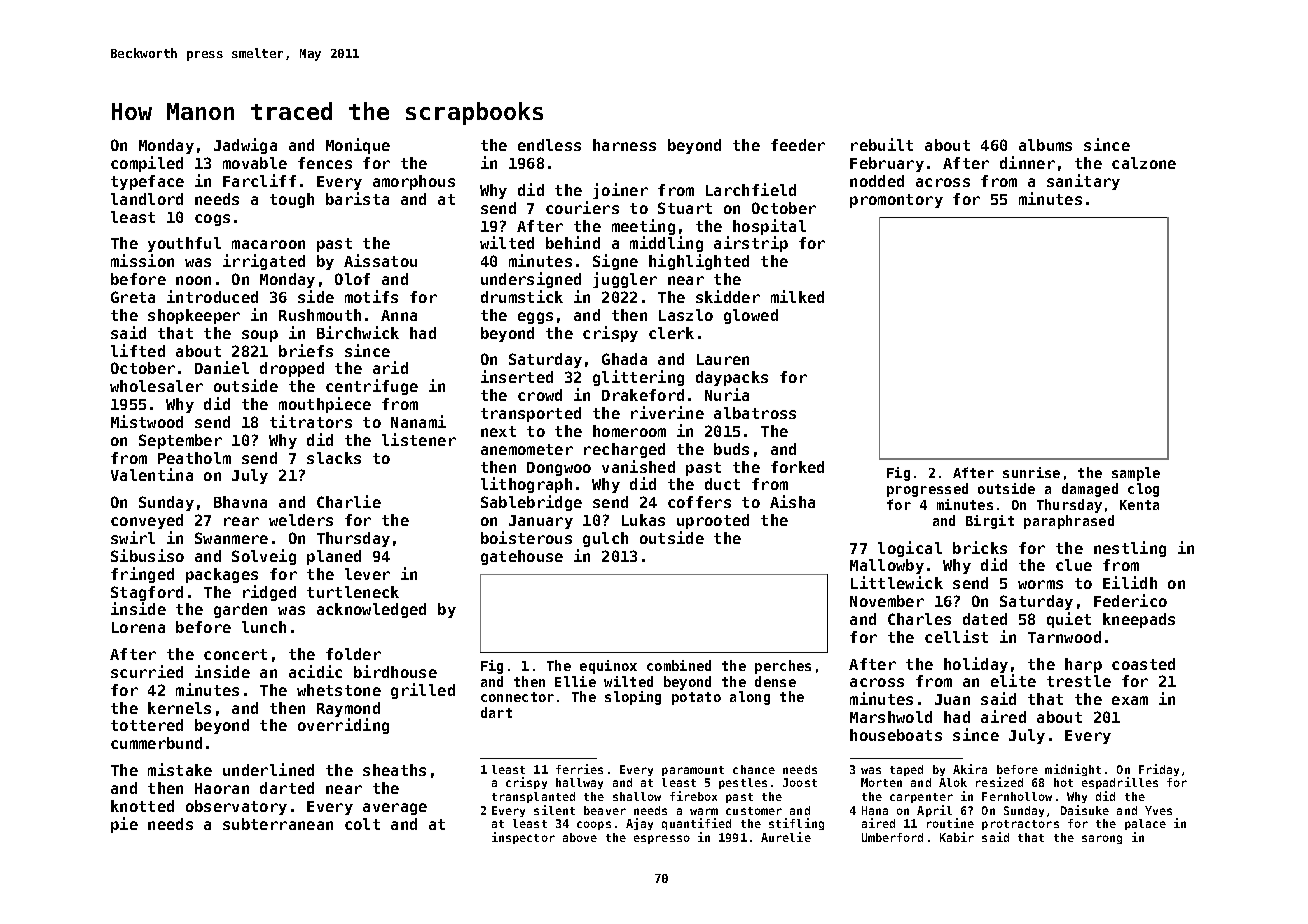 Image resolution: width=1308 pixels, height=924 pixels. What do you see at coordinates (775, 681) in the screenshot?
I see `dense` at bounding box center [775, 681].
